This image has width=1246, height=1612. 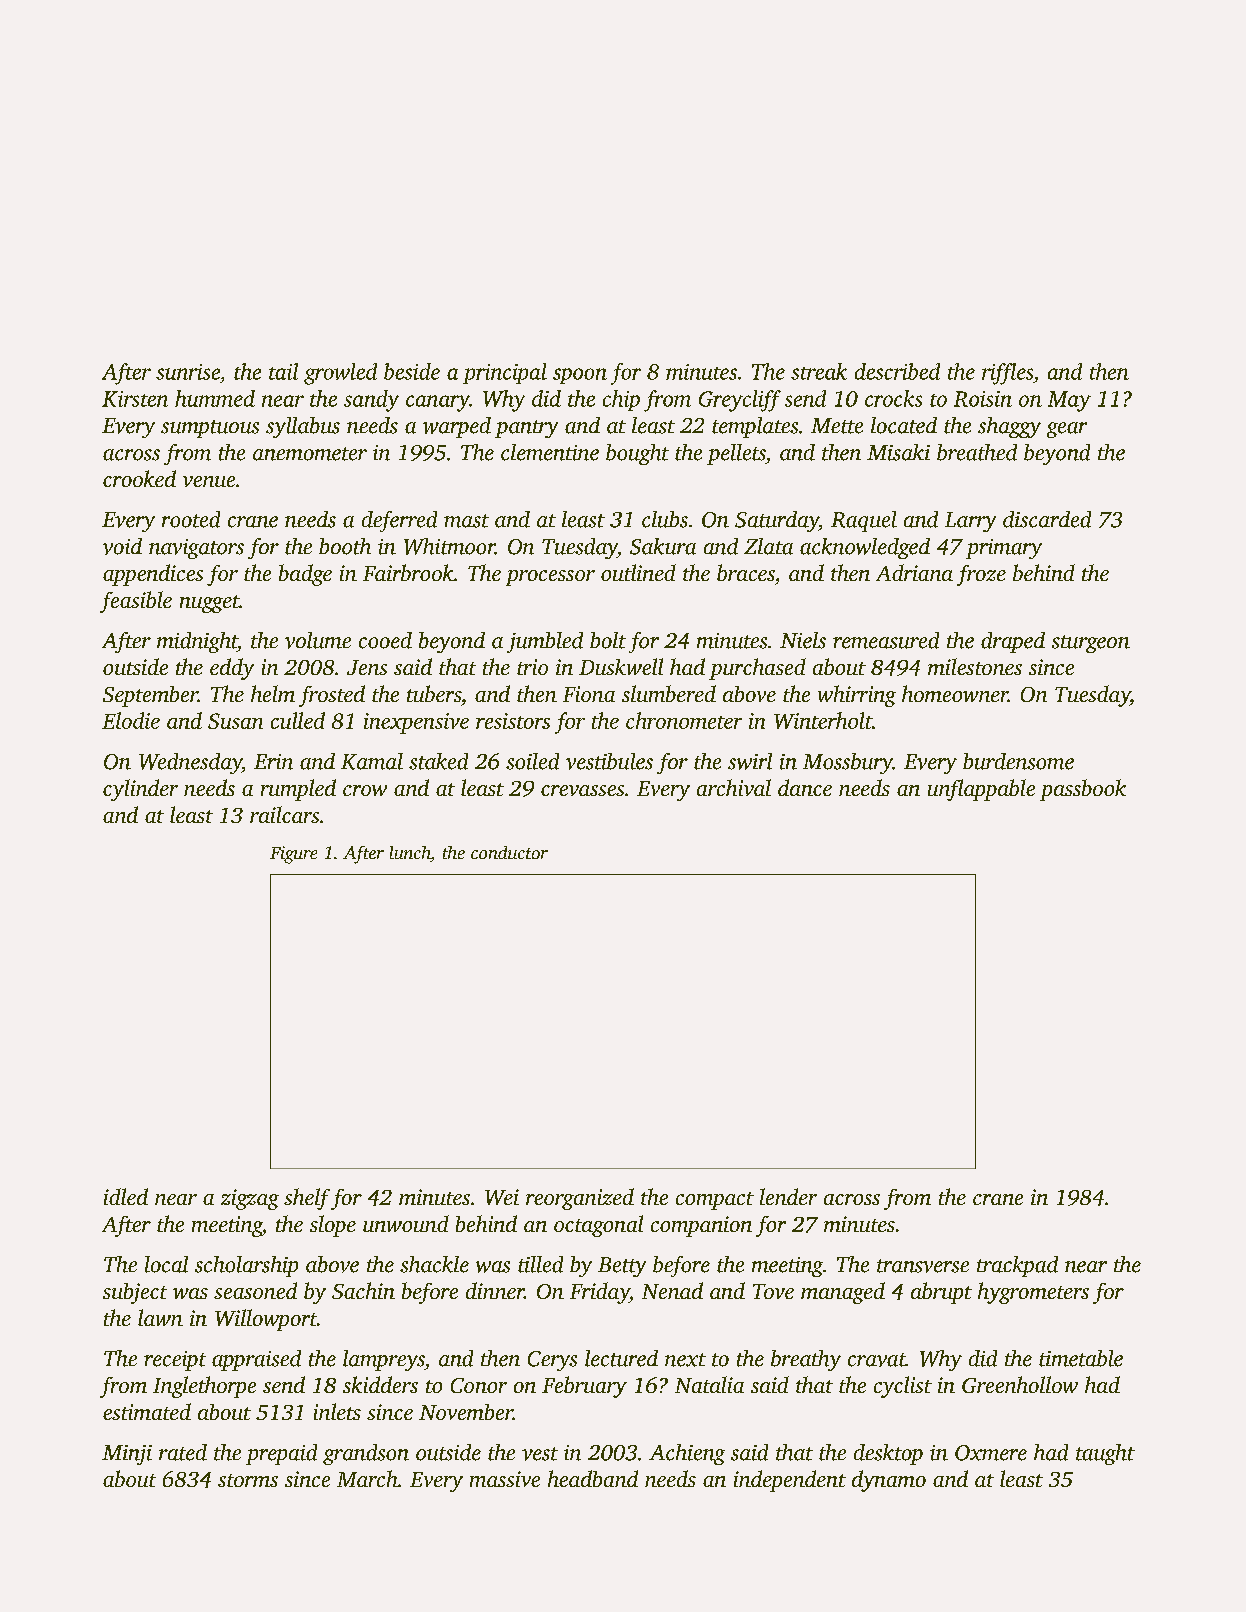 I want to click on unflappable, so click(x=981, y=790).
